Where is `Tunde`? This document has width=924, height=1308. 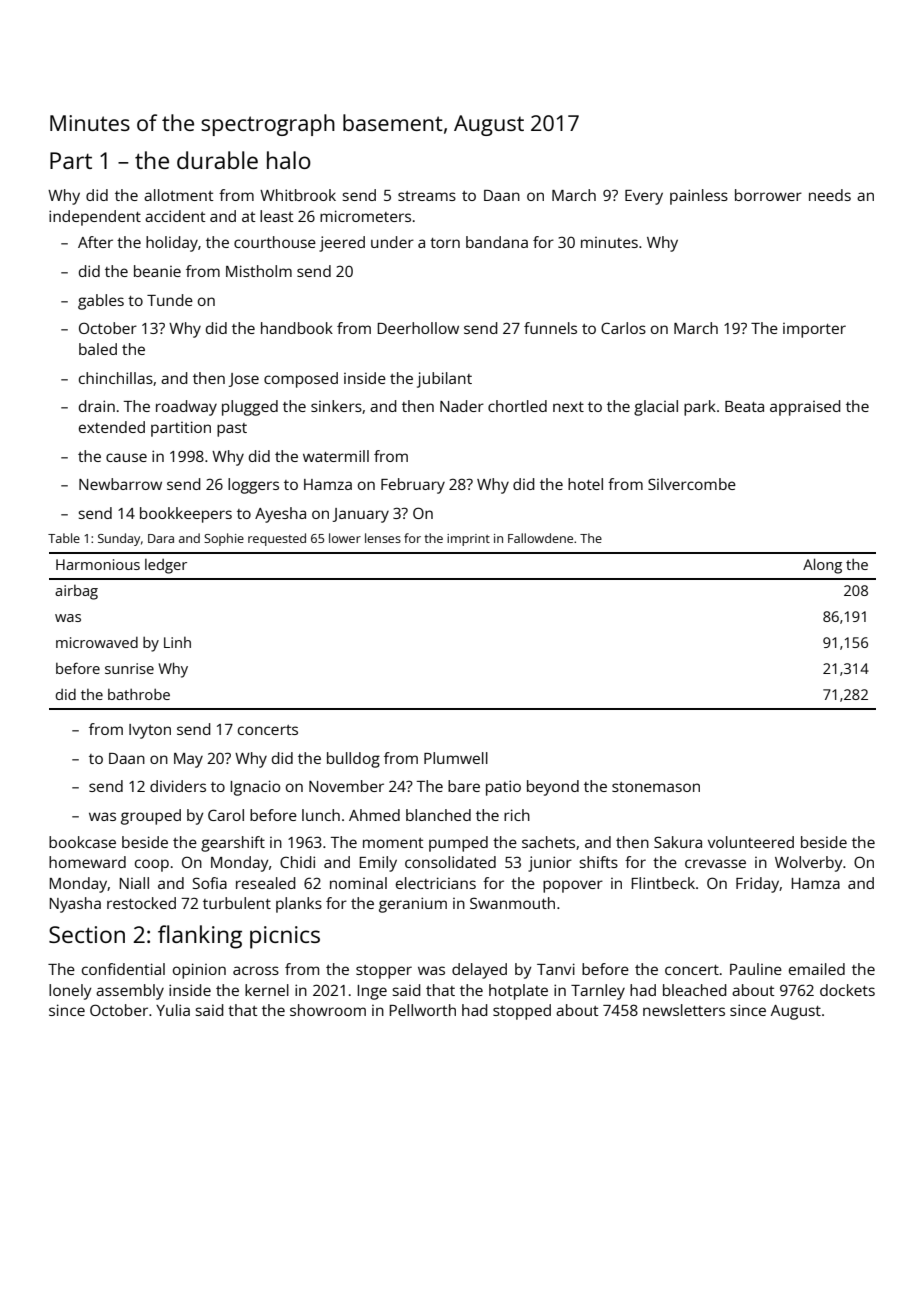
Tunde is located at coordinates (170, 300).
